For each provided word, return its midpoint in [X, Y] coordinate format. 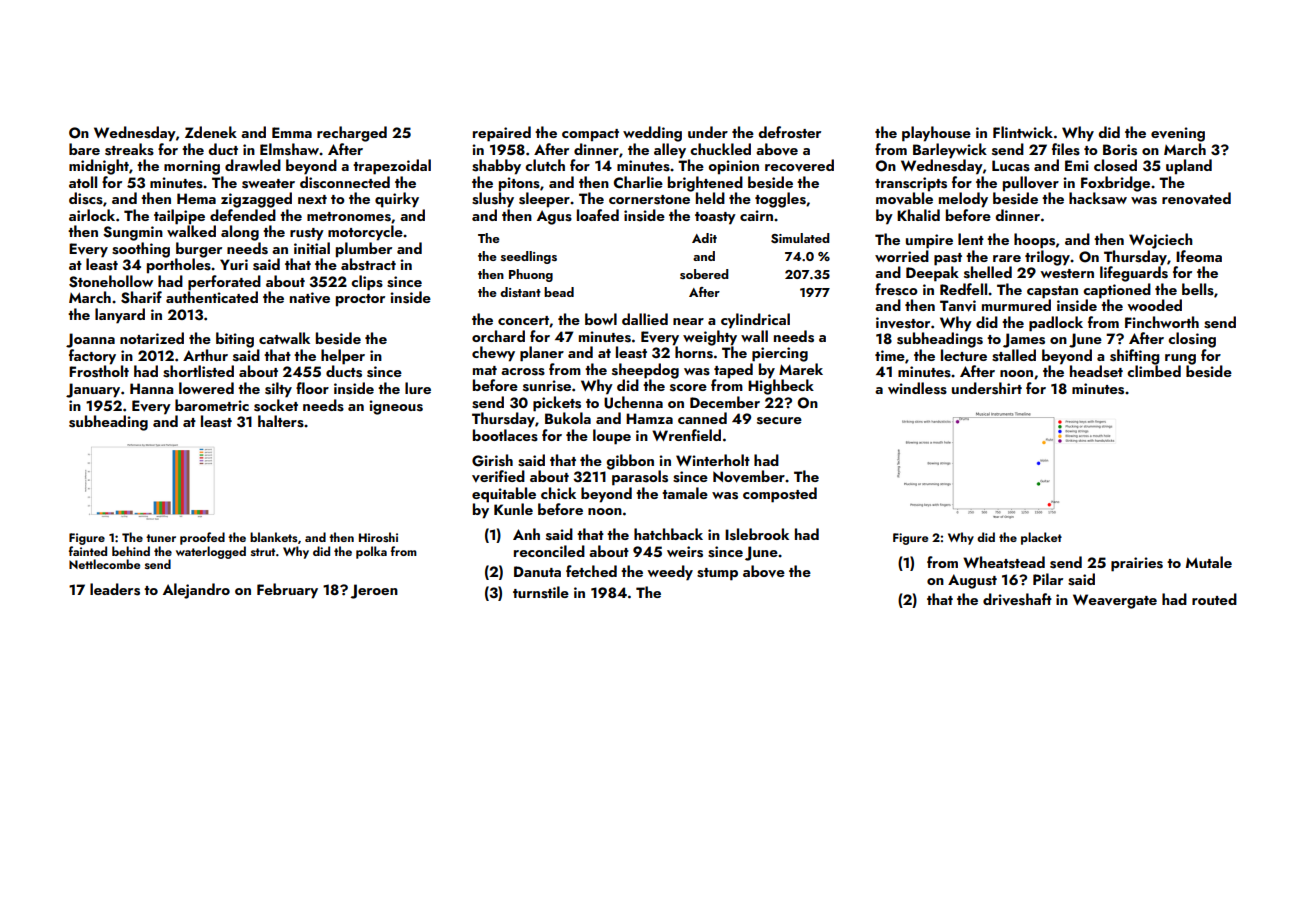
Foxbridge [1115, 184]
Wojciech [1161, 241]
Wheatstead [1004, 562]
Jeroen [374, 591]
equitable [504, 495]
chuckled [720, 149]
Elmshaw [289, 149]
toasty [715, 218]
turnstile [541, 592]
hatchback [668, 534]
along [240, 233]
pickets [557, 404]
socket [276, 405]
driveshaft [1017, 599]
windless [917, 388]
